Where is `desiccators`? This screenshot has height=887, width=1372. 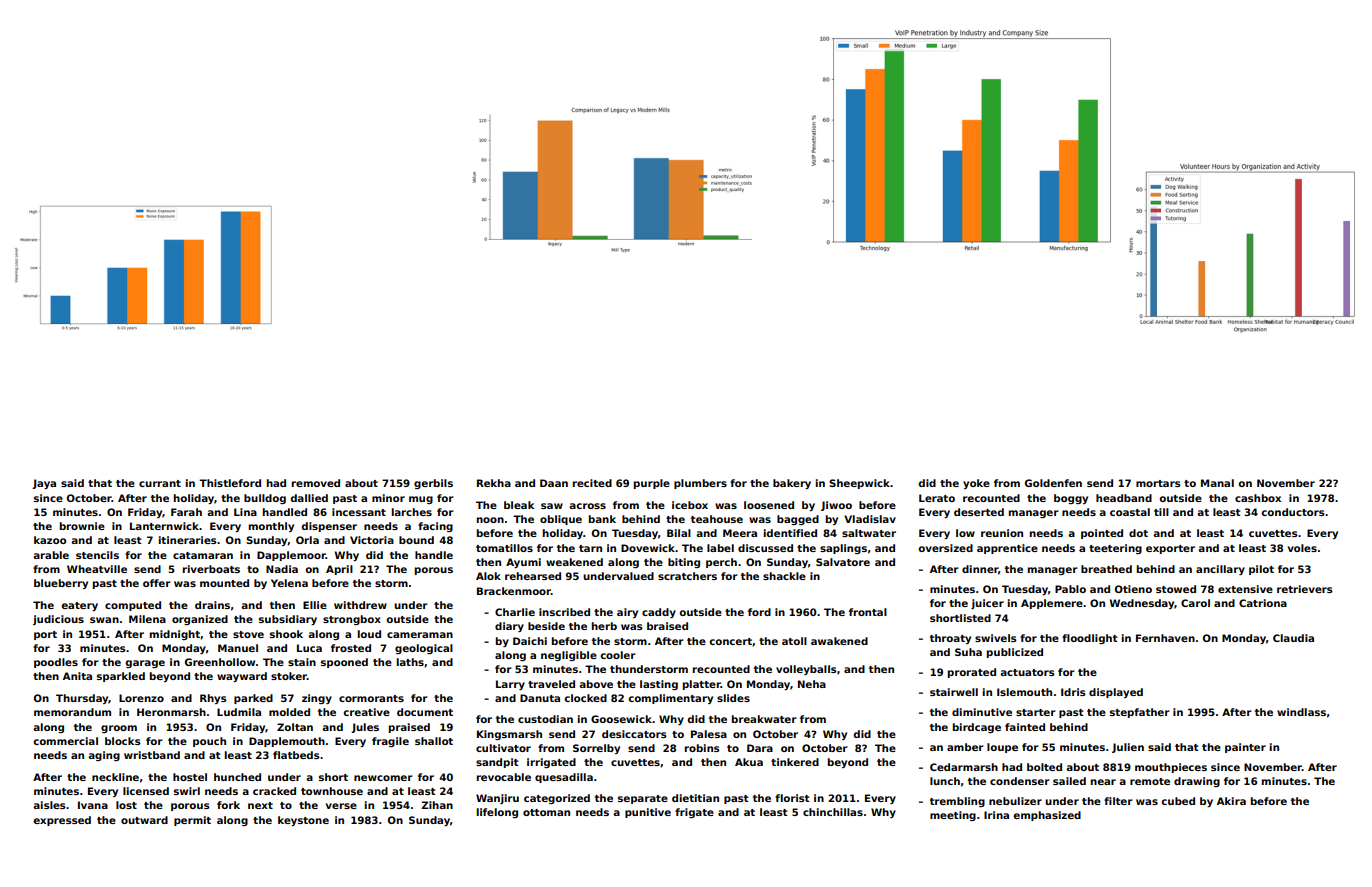
desiccators is located at coordinates (634, 734).
